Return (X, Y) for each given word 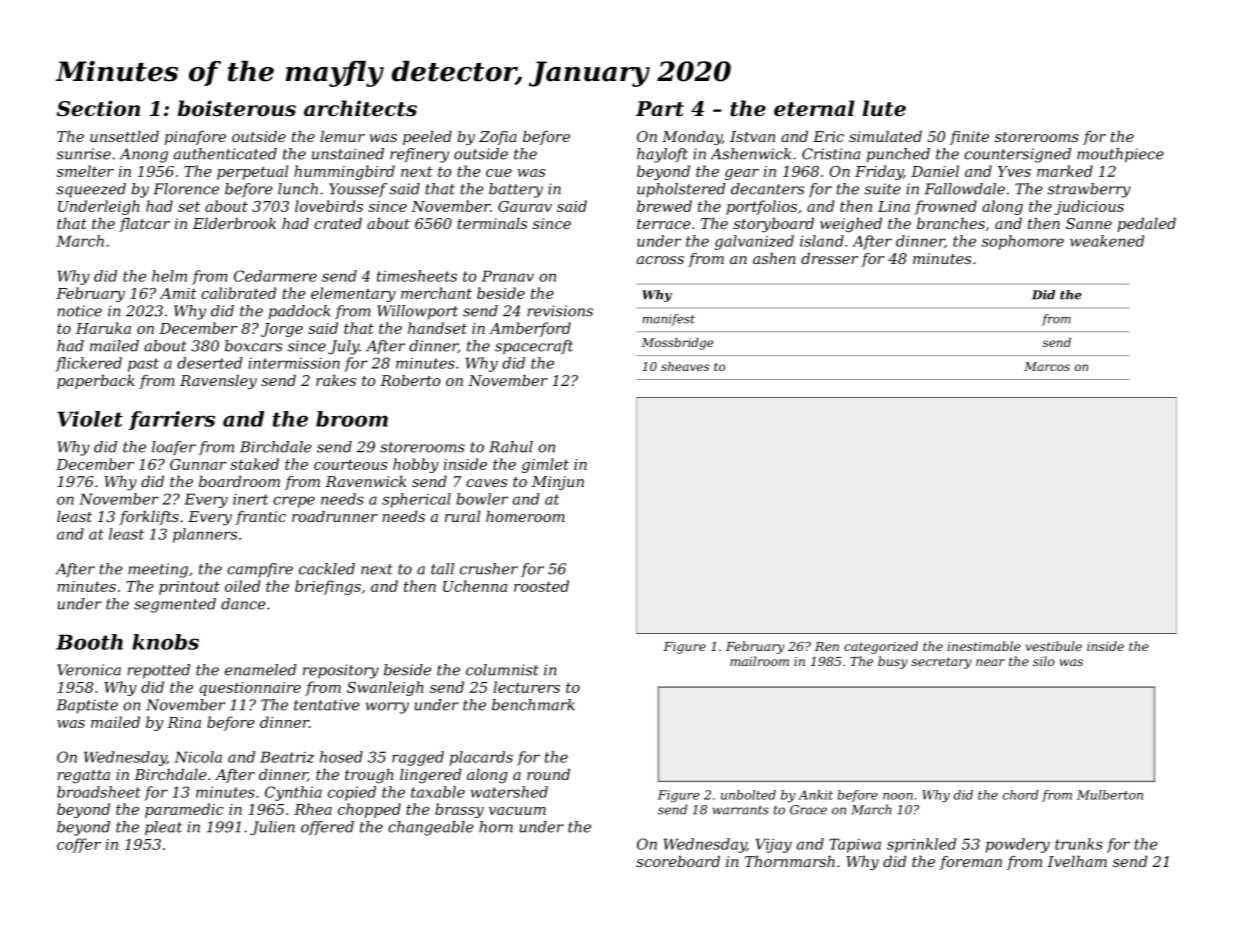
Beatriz (287, 757)
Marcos (1047, 366)
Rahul (511, 447)
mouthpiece (1120, 155)
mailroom (759, 661)
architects (360, 108)
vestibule (1054, 646)
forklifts (149, 518)
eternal (814, 108)
